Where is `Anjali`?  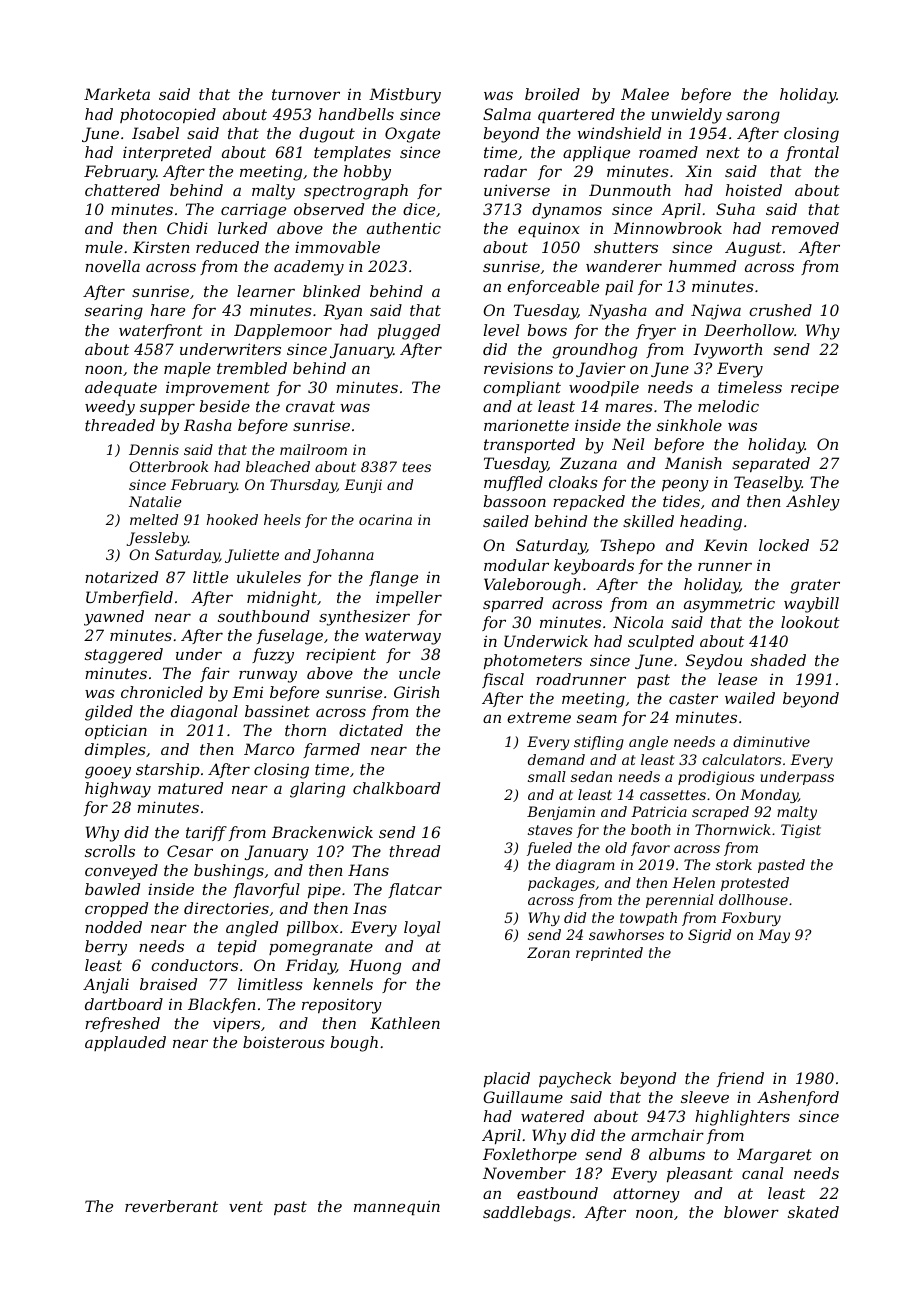
Anjali is located at coordinates (106, 986).
